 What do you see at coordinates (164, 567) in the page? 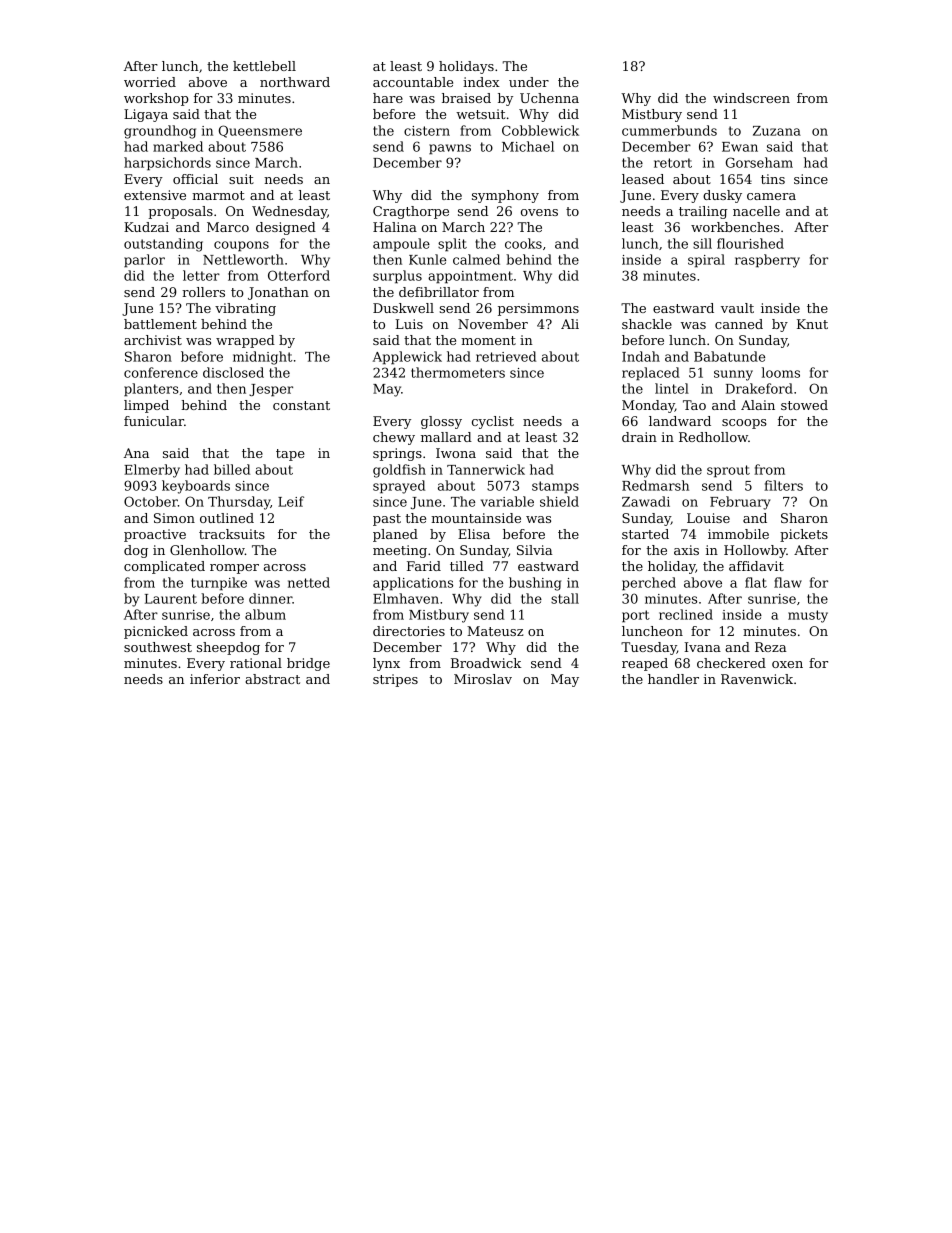
I see `complicated` at bounding box center [164, 567].
